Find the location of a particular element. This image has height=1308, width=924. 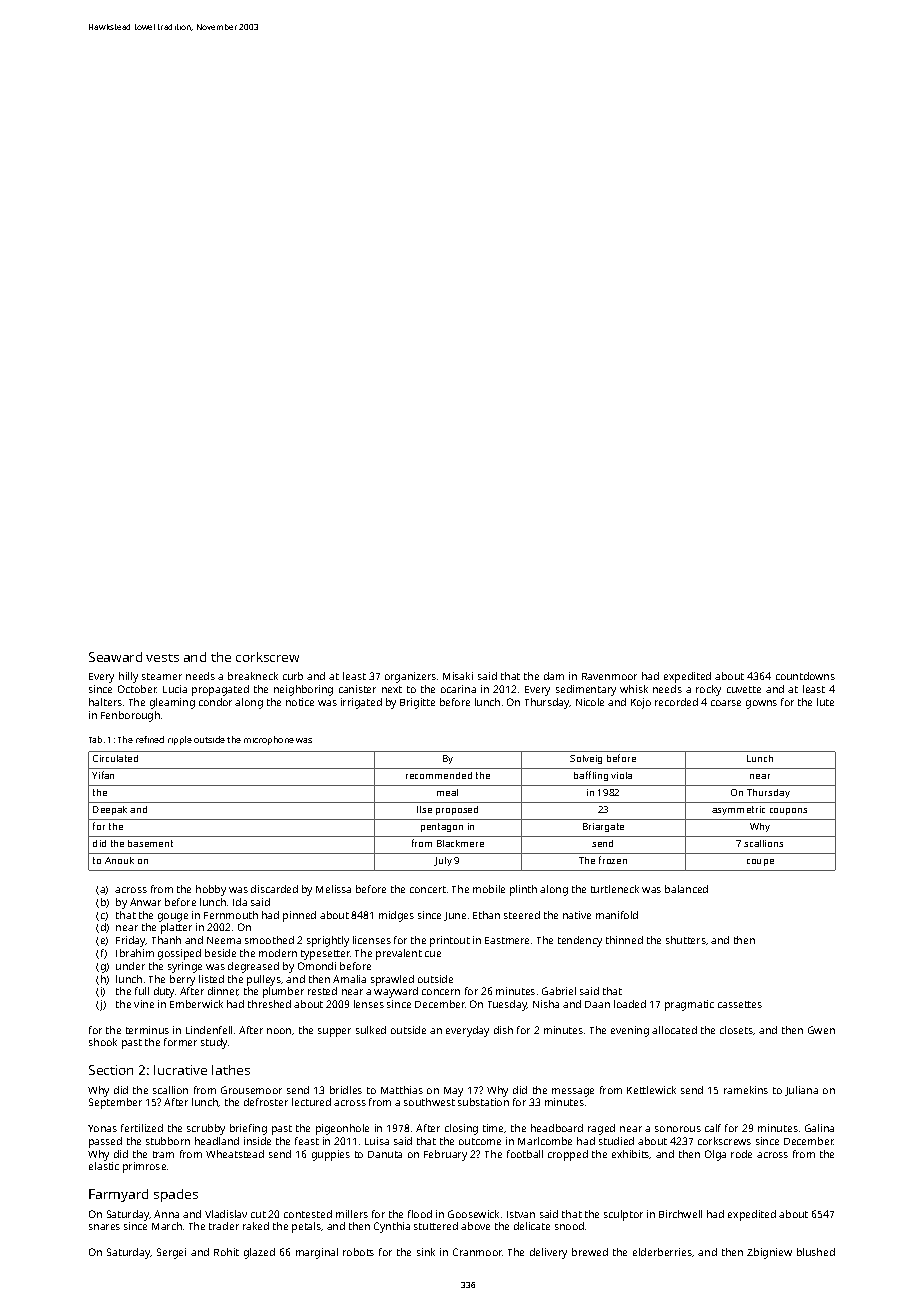

terminus is located at coordinates (147, 1030).
